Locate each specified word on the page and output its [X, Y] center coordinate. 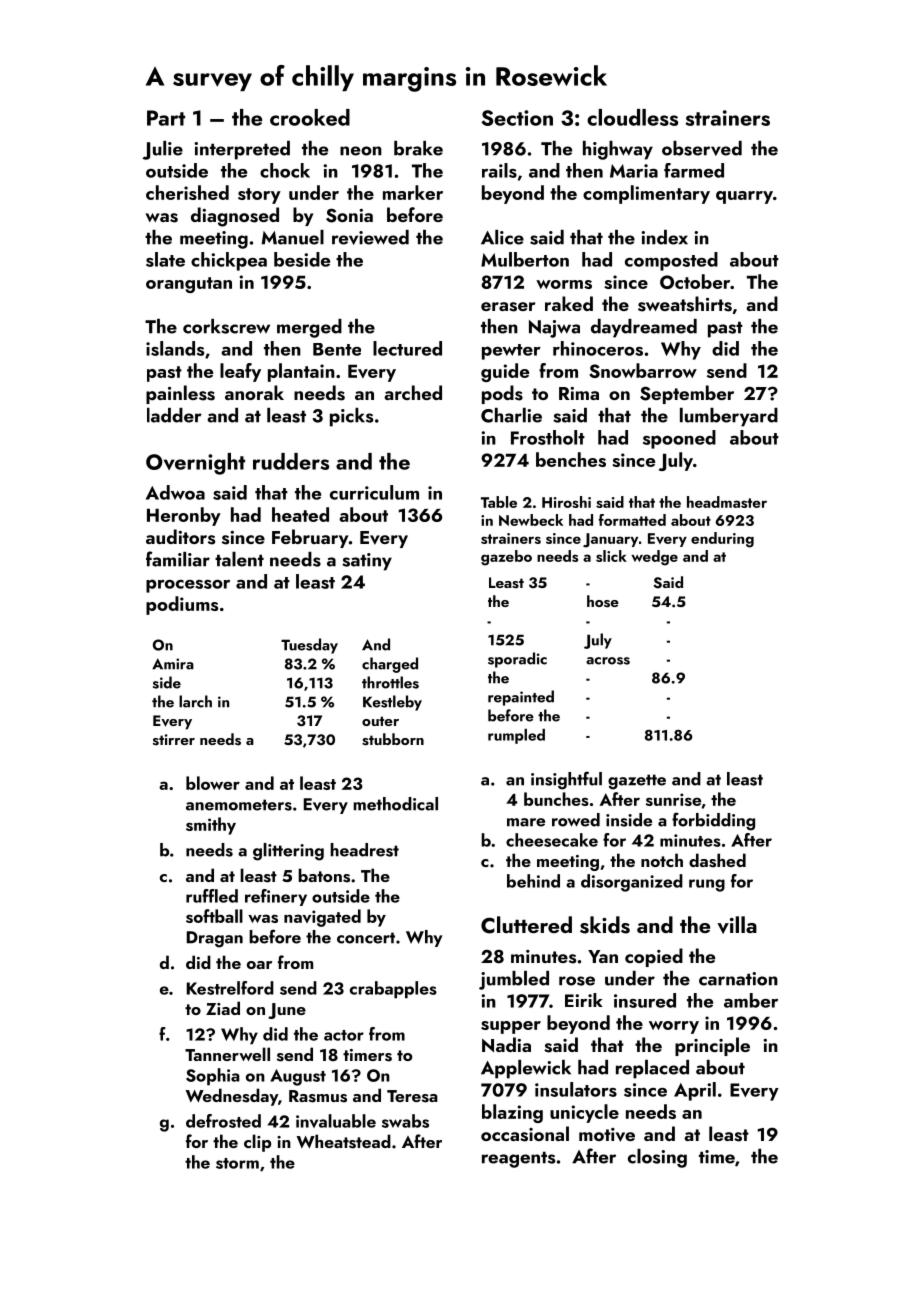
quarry [744, 197]
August [298, 1077]
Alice [502, 237]
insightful [566, 780]
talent [239, 559]
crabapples [393, 990]
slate [165, 259]
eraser [508, 307]
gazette [637, 782]
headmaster [727, 502]
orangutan [189, 285]
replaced [652, 1069]
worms [564, 284]
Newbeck [531, 520]
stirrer [174, 740]
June [287, 1011]
